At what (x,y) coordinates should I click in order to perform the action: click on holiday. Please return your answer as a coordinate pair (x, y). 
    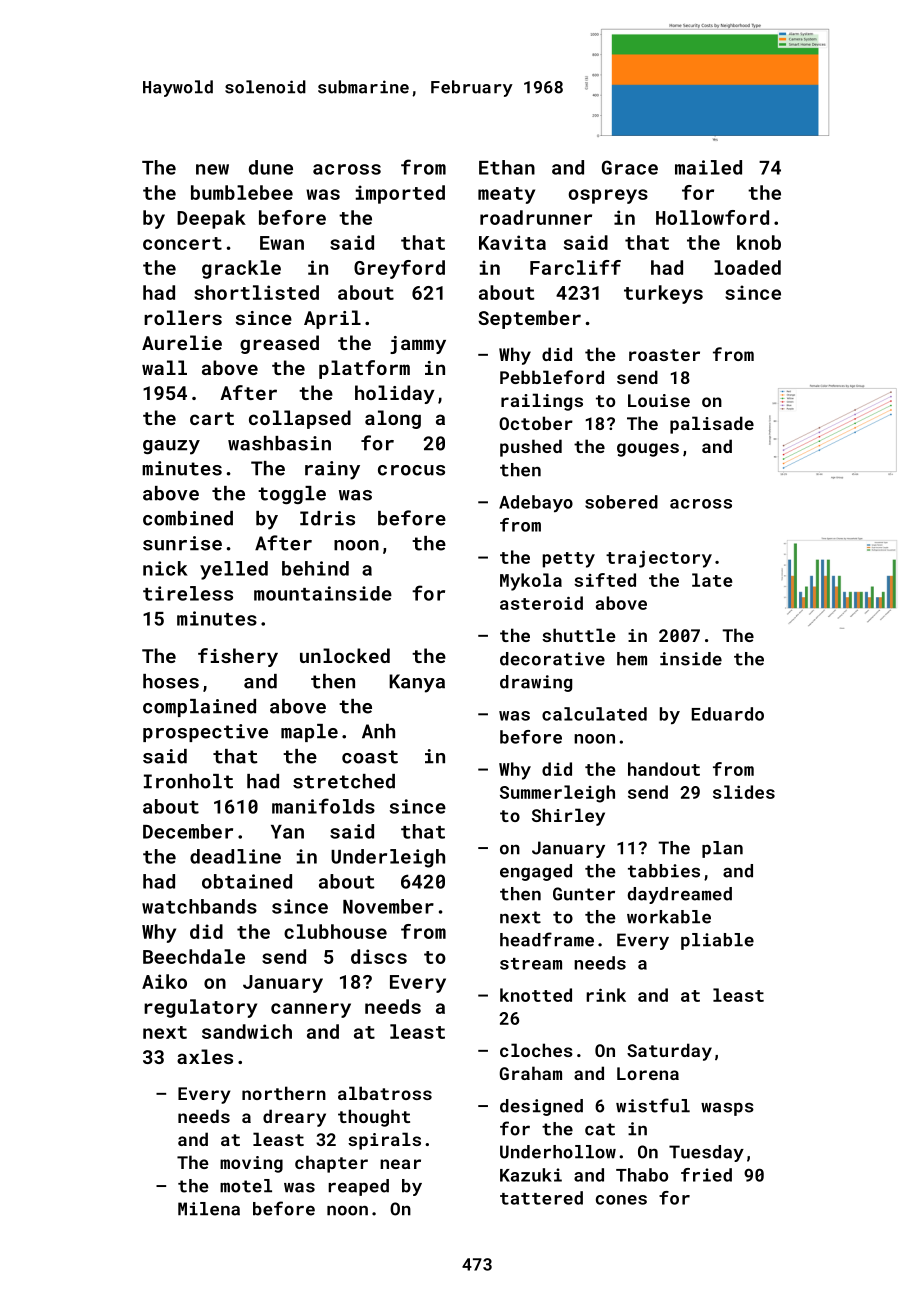
    Looking at the image, I should click on (395, 394).
